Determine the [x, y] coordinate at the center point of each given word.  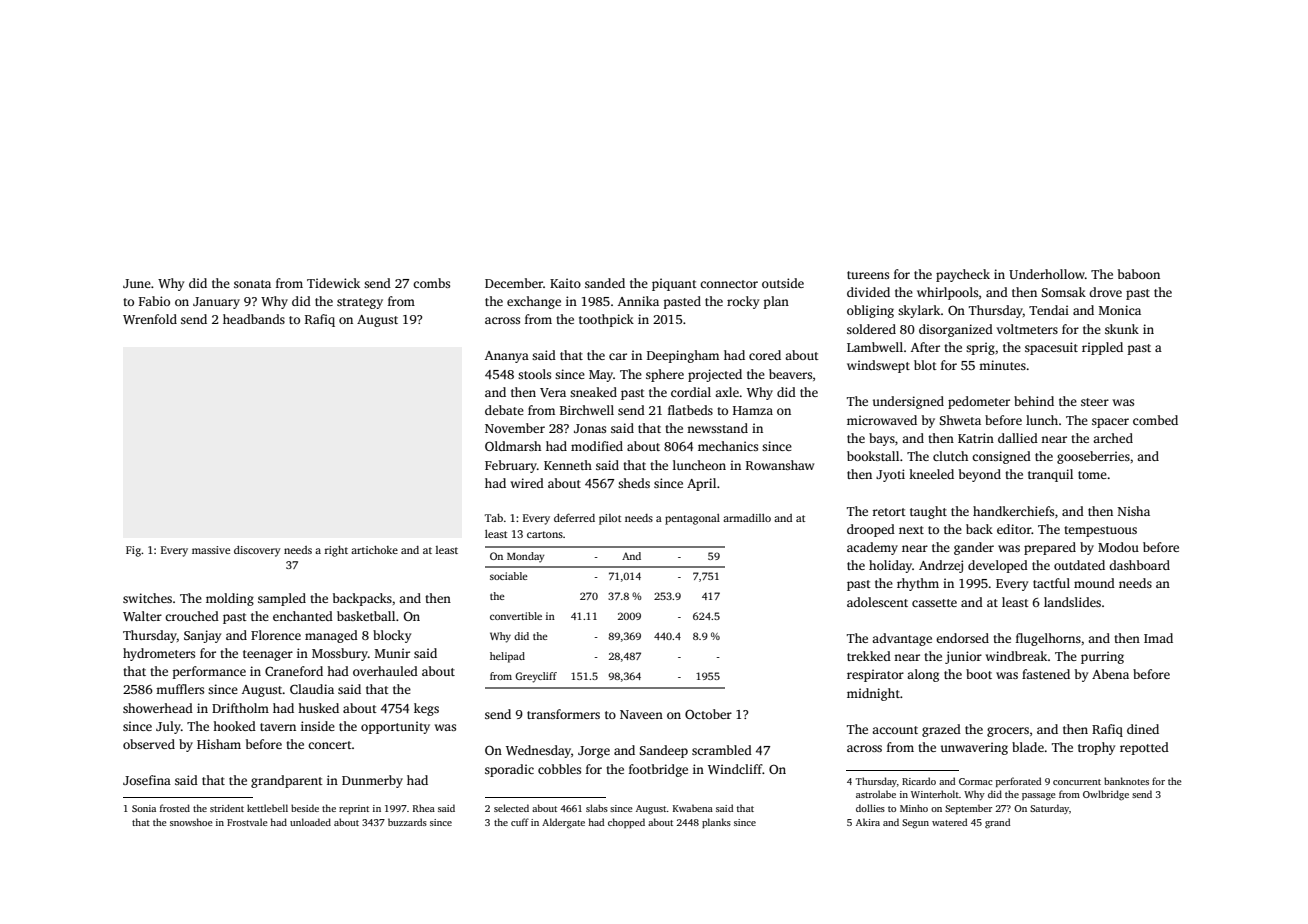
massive [211, 550]
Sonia [144, 808]
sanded [605, 283]
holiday [890, 566]
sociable [509, 576]
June [137, 283]
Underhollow [1047, 274]
